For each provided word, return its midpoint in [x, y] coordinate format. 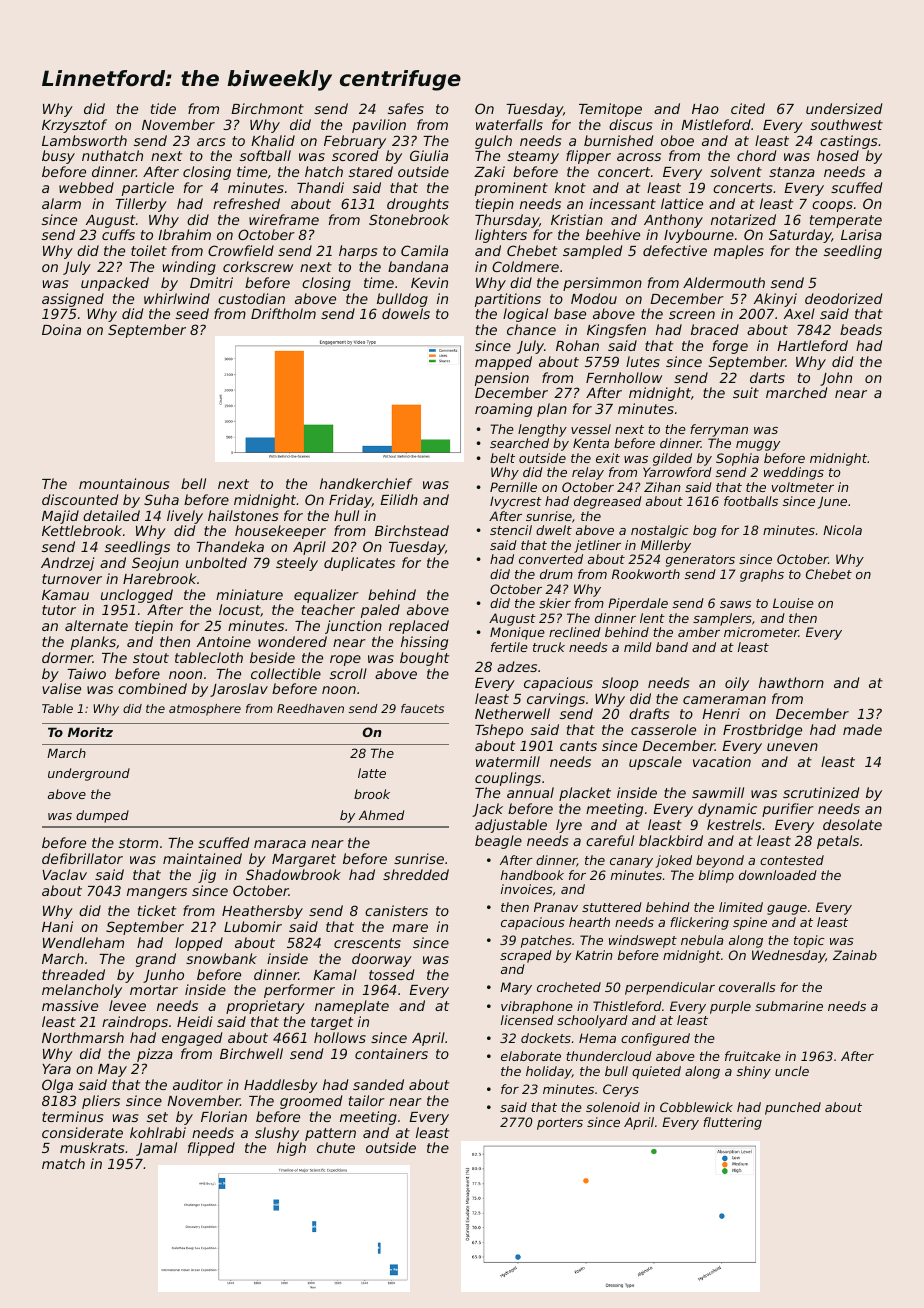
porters [560, 1124]
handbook [532, 875]
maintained [202, 858]
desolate [852, 824]
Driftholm [283, 313]
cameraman [724, 700]
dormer [67, 657]
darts [767, 377]
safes [406, 108]
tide [163, 108]
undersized [844, 108]
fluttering [732, 1123]
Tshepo [499, 731]
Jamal [156, 1149]
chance [531, 329]
